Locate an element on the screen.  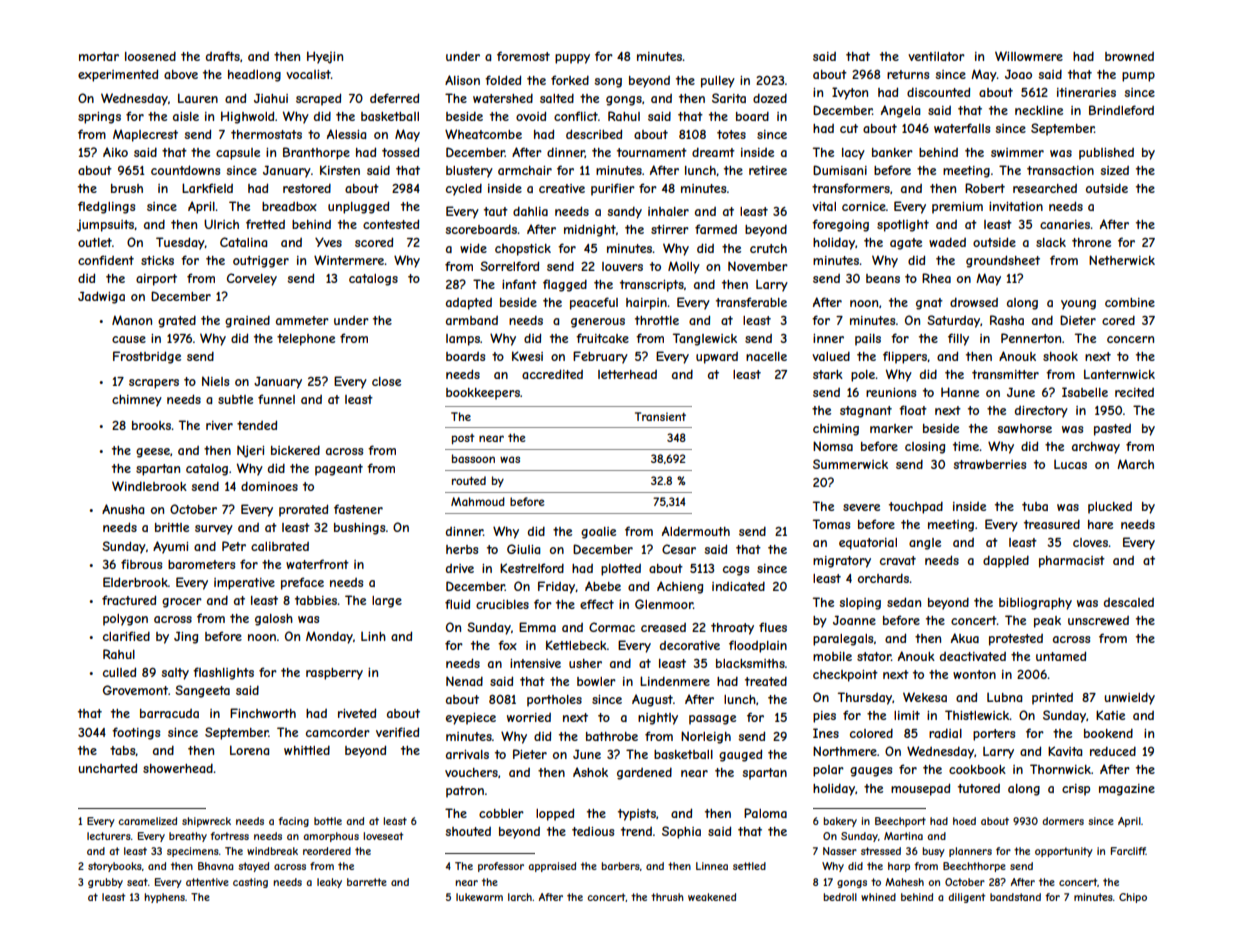
vouchers is located at coordinates (471, 772).
